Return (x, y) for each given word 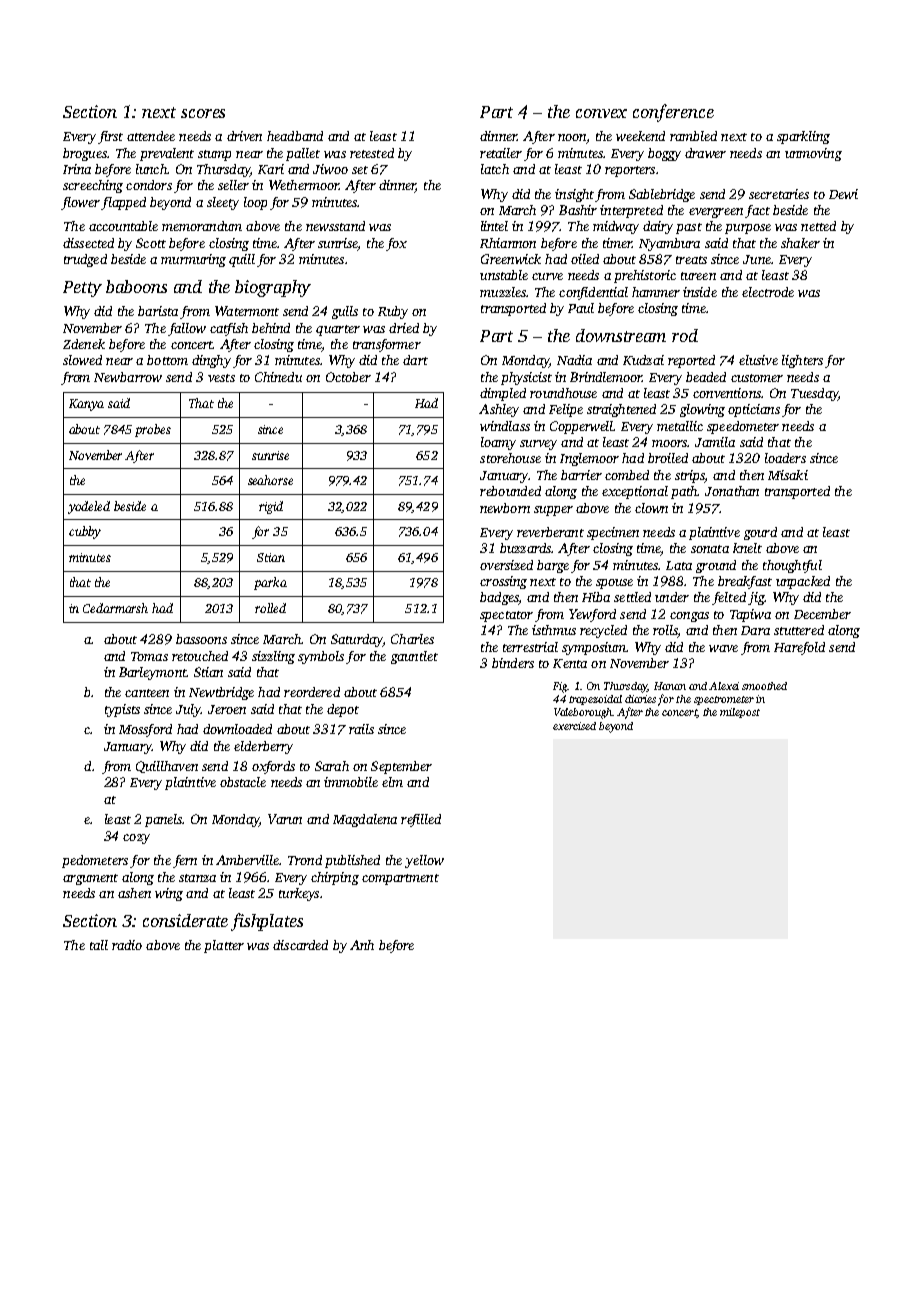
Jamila (715, 442)
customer (757, 378)
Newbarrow (128, 377)
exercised (574, 726)
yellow (424, 861)
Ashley (499, 410)
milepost (740, 713)
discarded (300, 945)
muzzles (503, 292)
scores (203, 113)
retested (372, 153)
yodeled (89, 507)
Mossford (145, 730)
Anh (362, 945)
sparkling (803, 137)
